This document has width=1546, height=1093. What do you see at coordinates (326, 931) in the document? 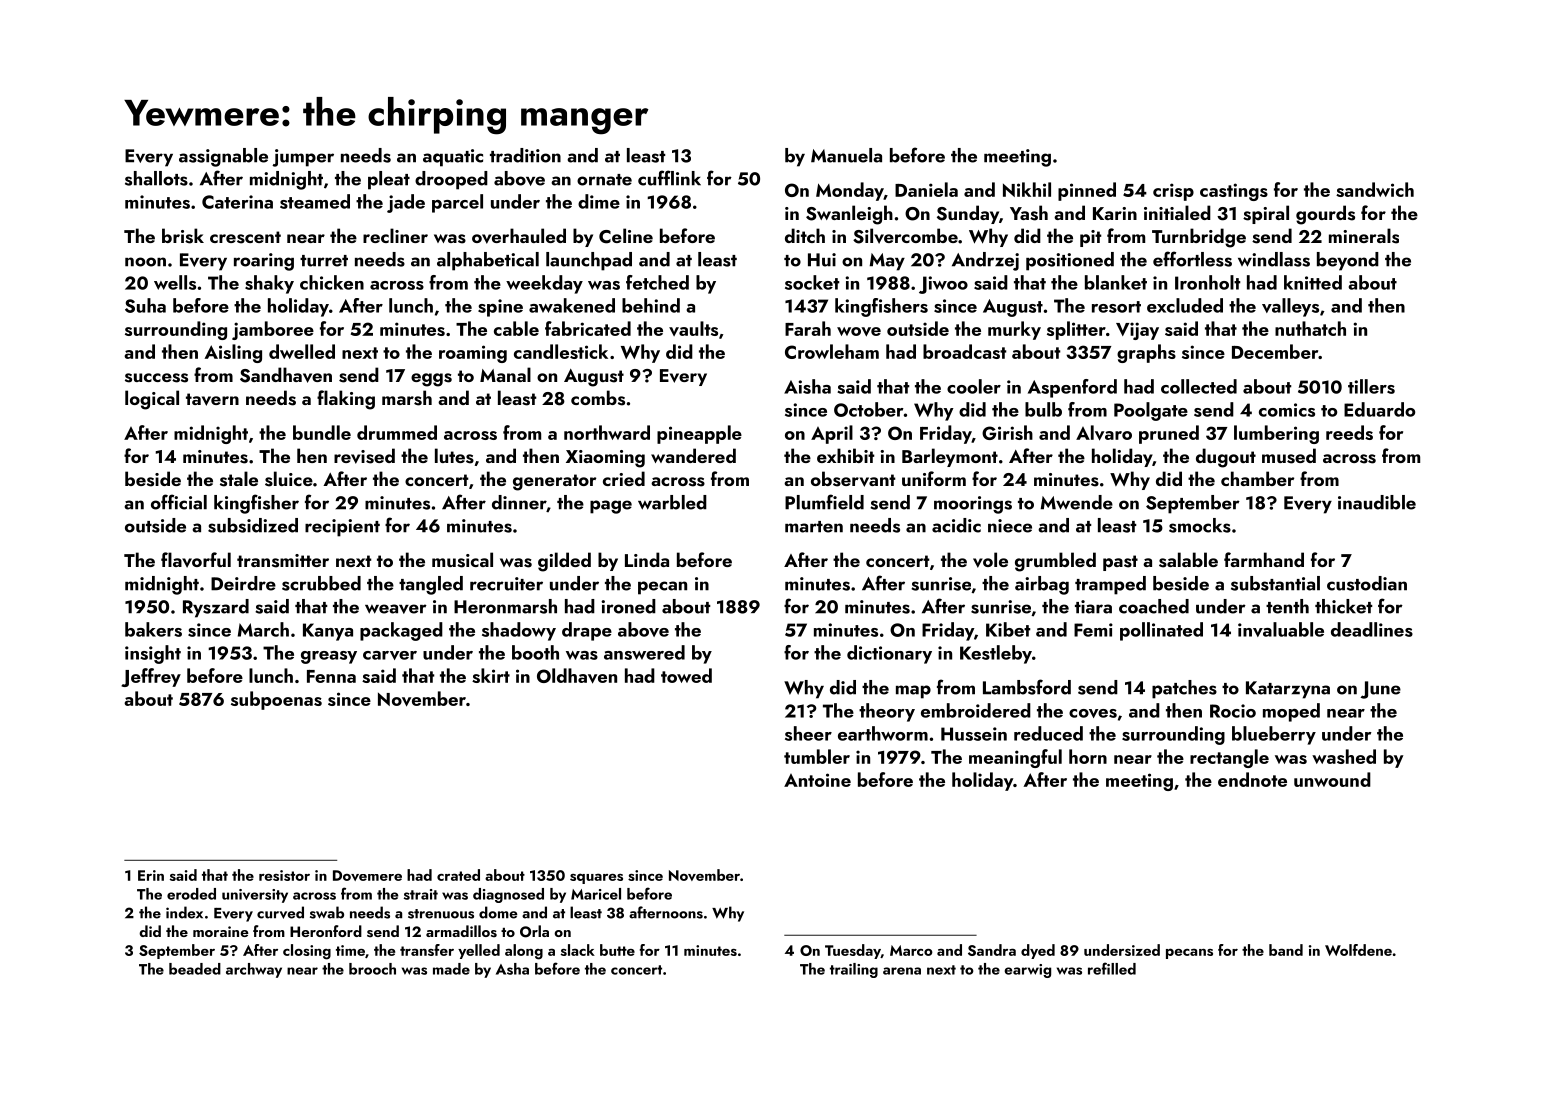
I see `Heronford` at bounding box center [326, 931].
